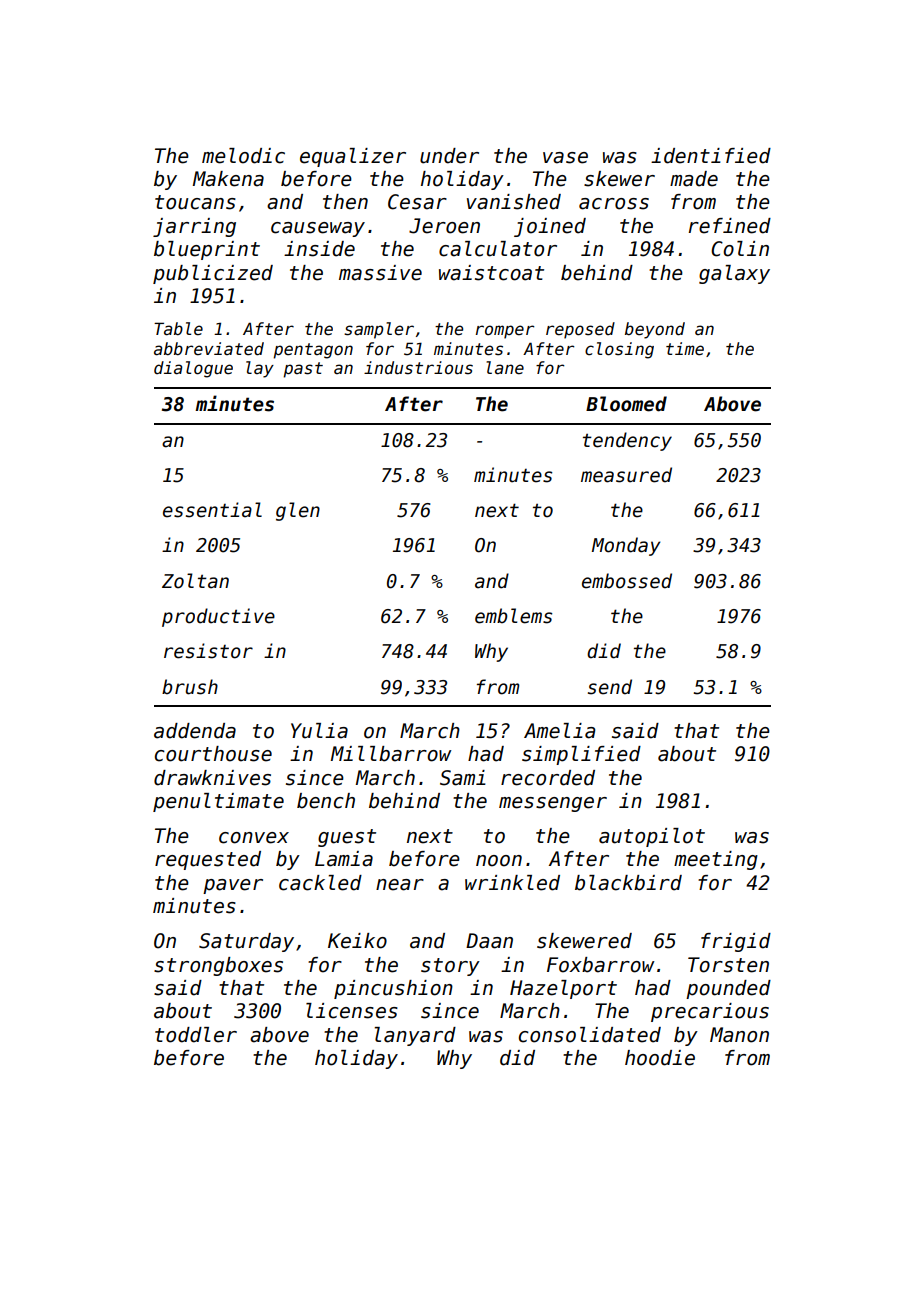 Image resolution: width=924 pixels, height=1311 pixels. I want to click on measured, so click(626, 475).
